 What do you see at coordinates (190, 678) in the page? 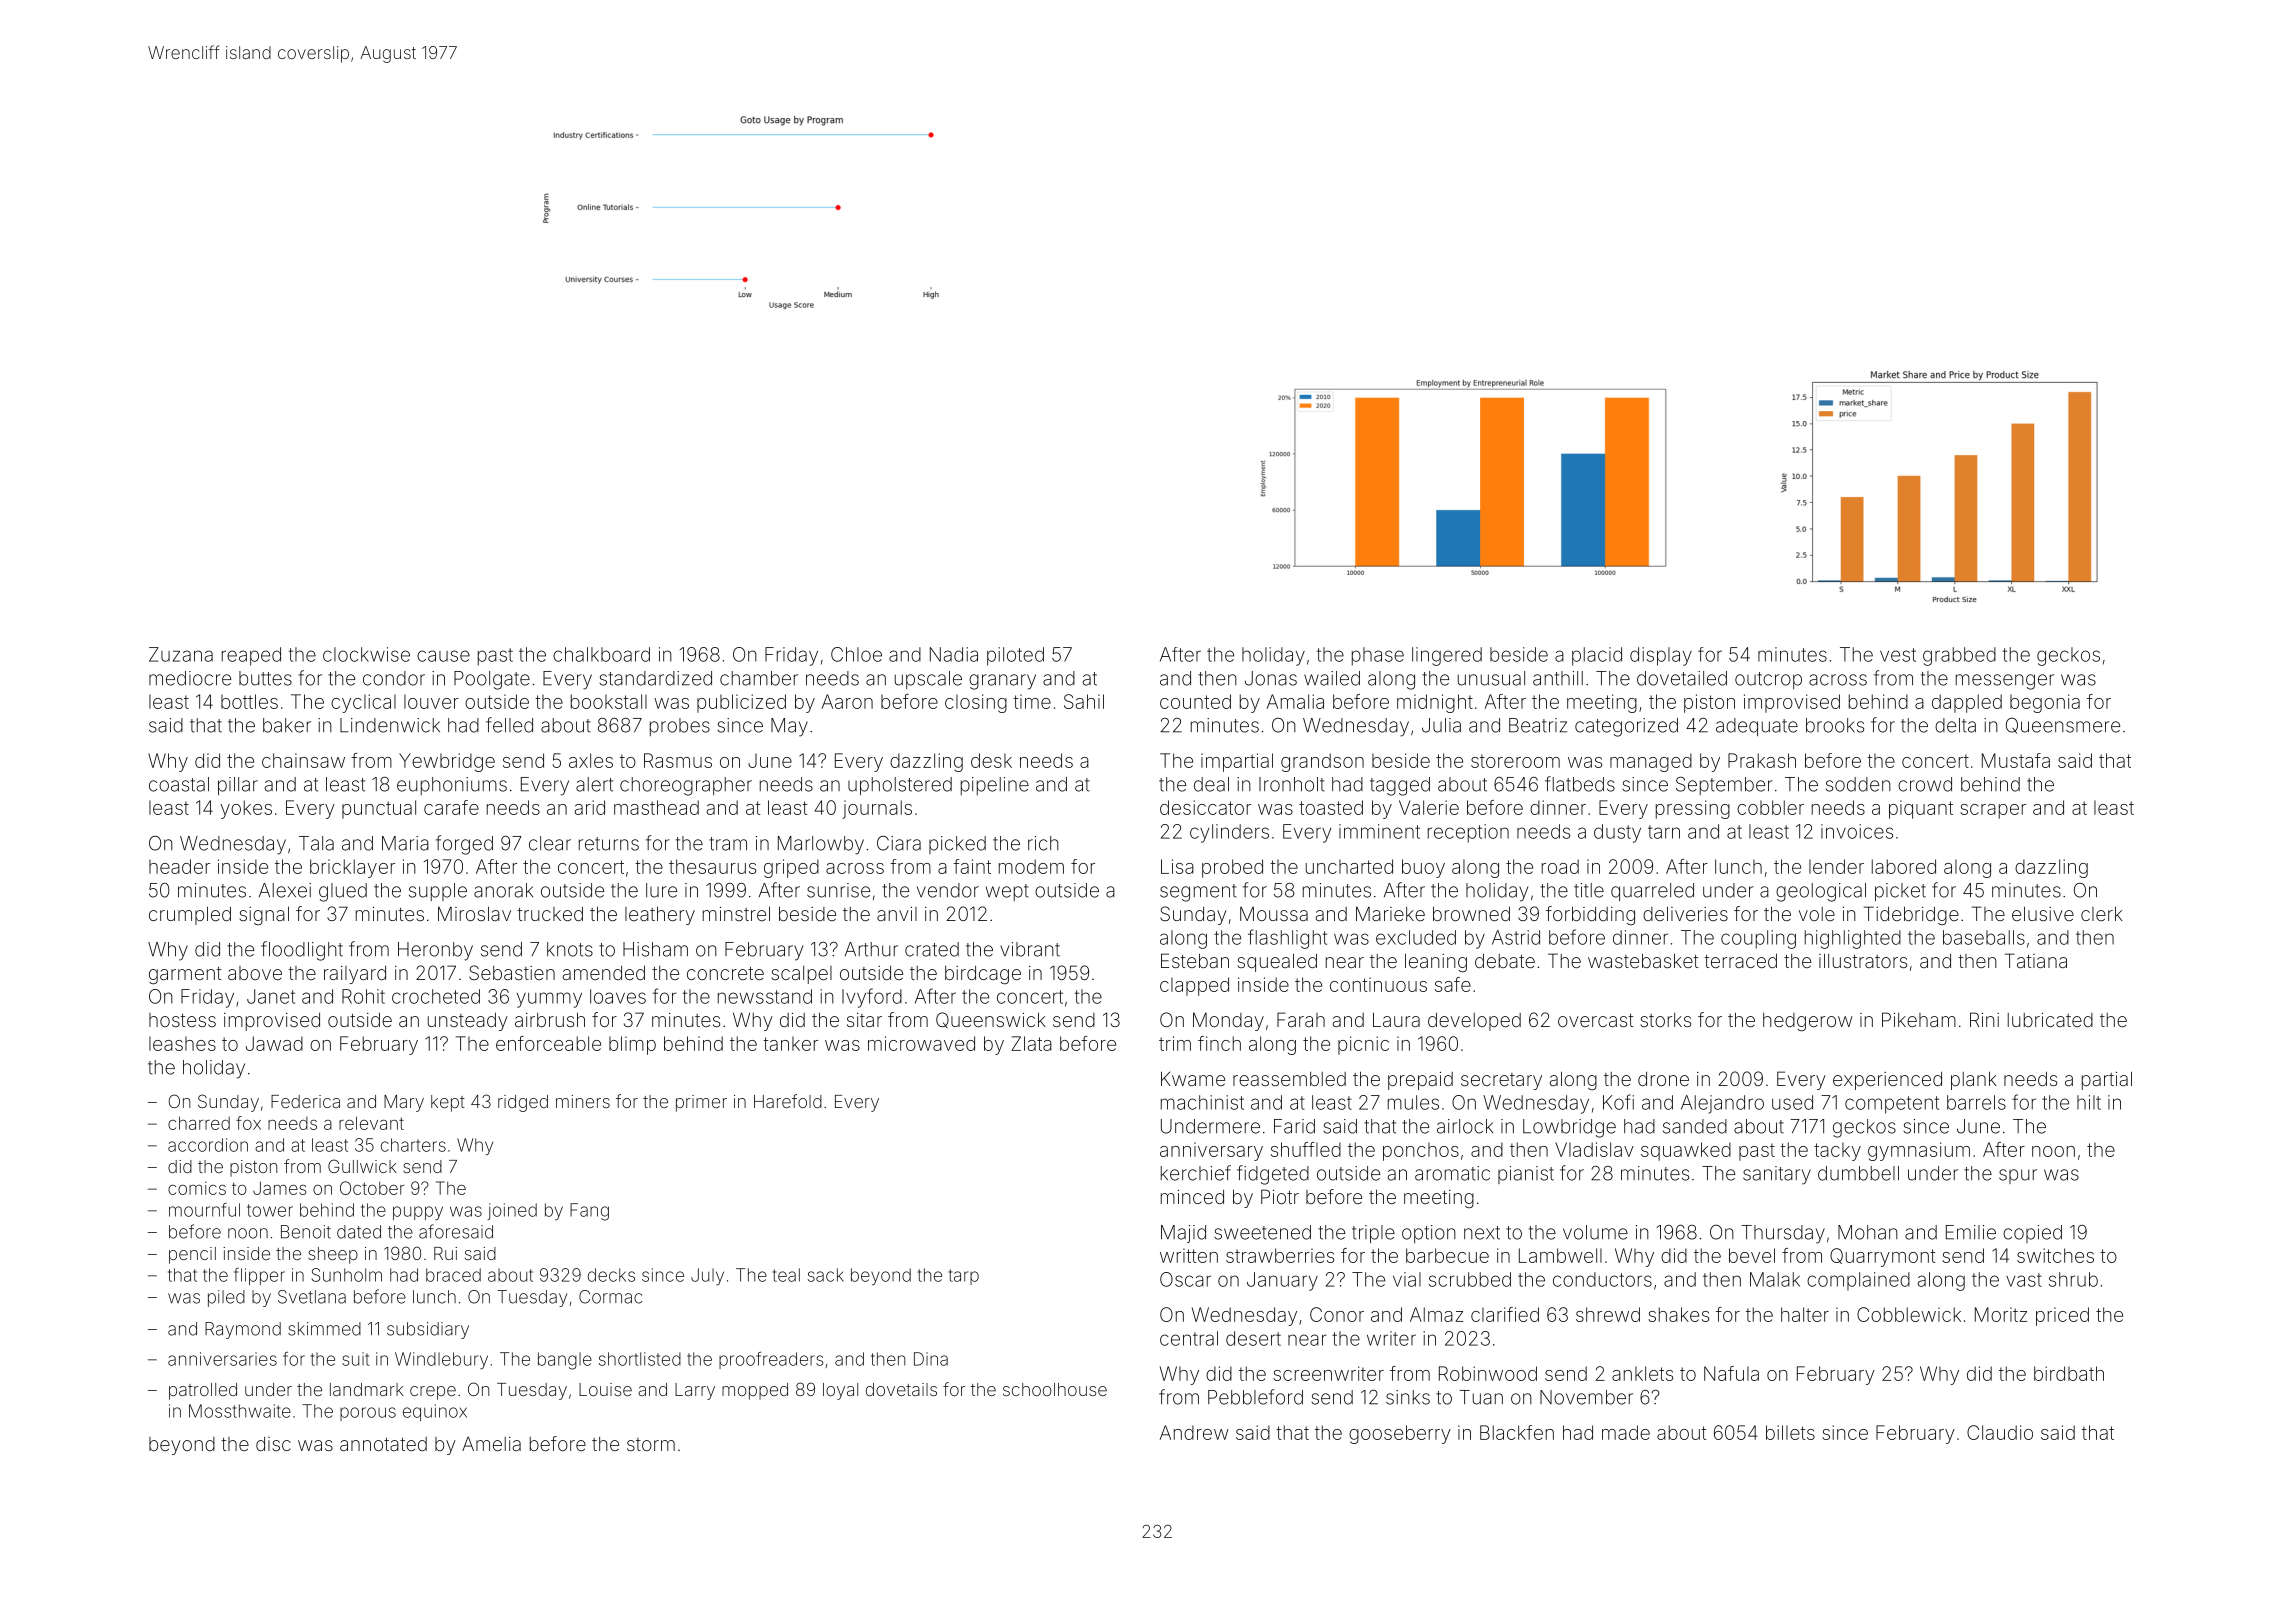
I see `mediocre` at bounding box center [190, 678].
